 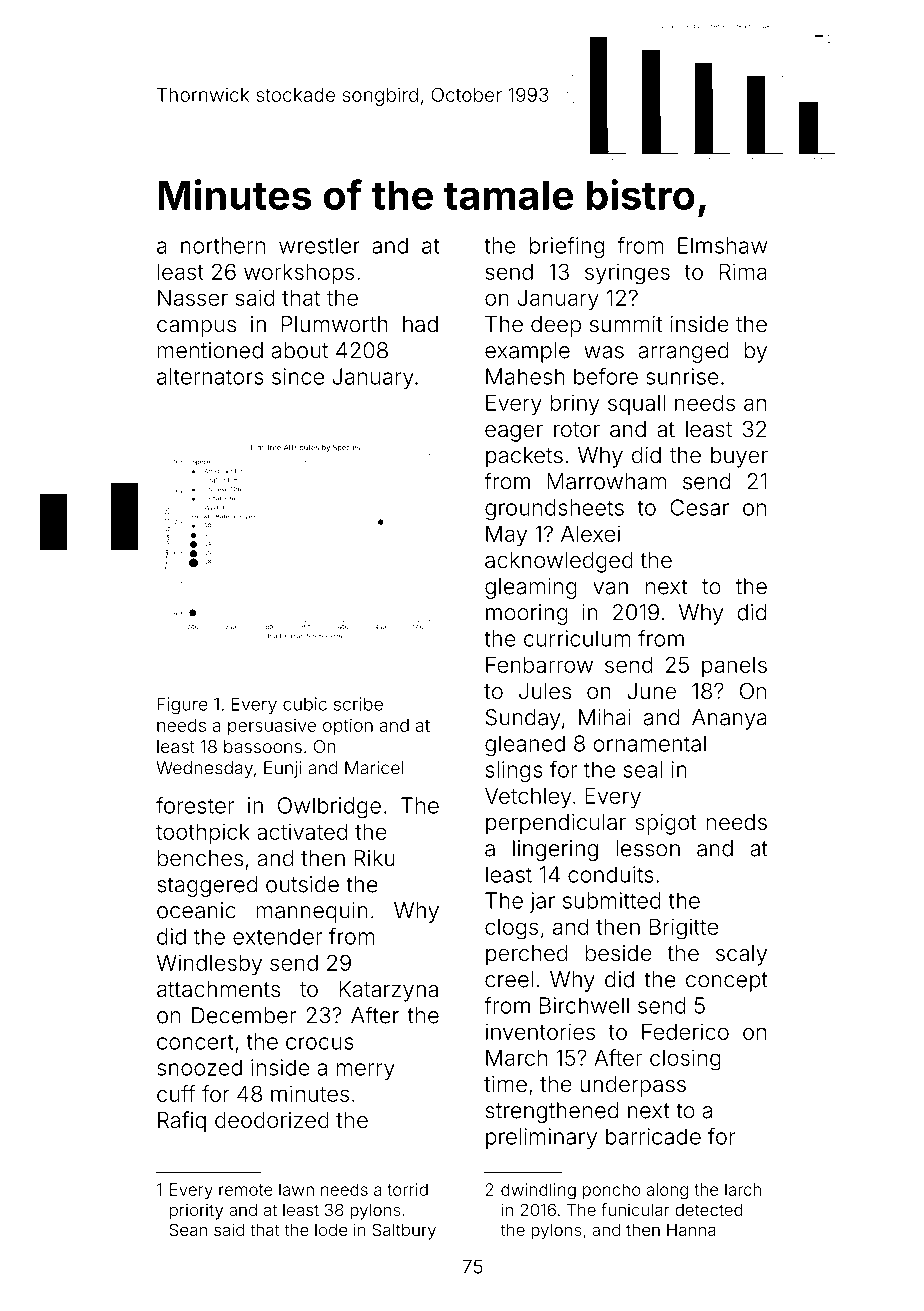 I want to click on since, so click(x=298, y=376).
